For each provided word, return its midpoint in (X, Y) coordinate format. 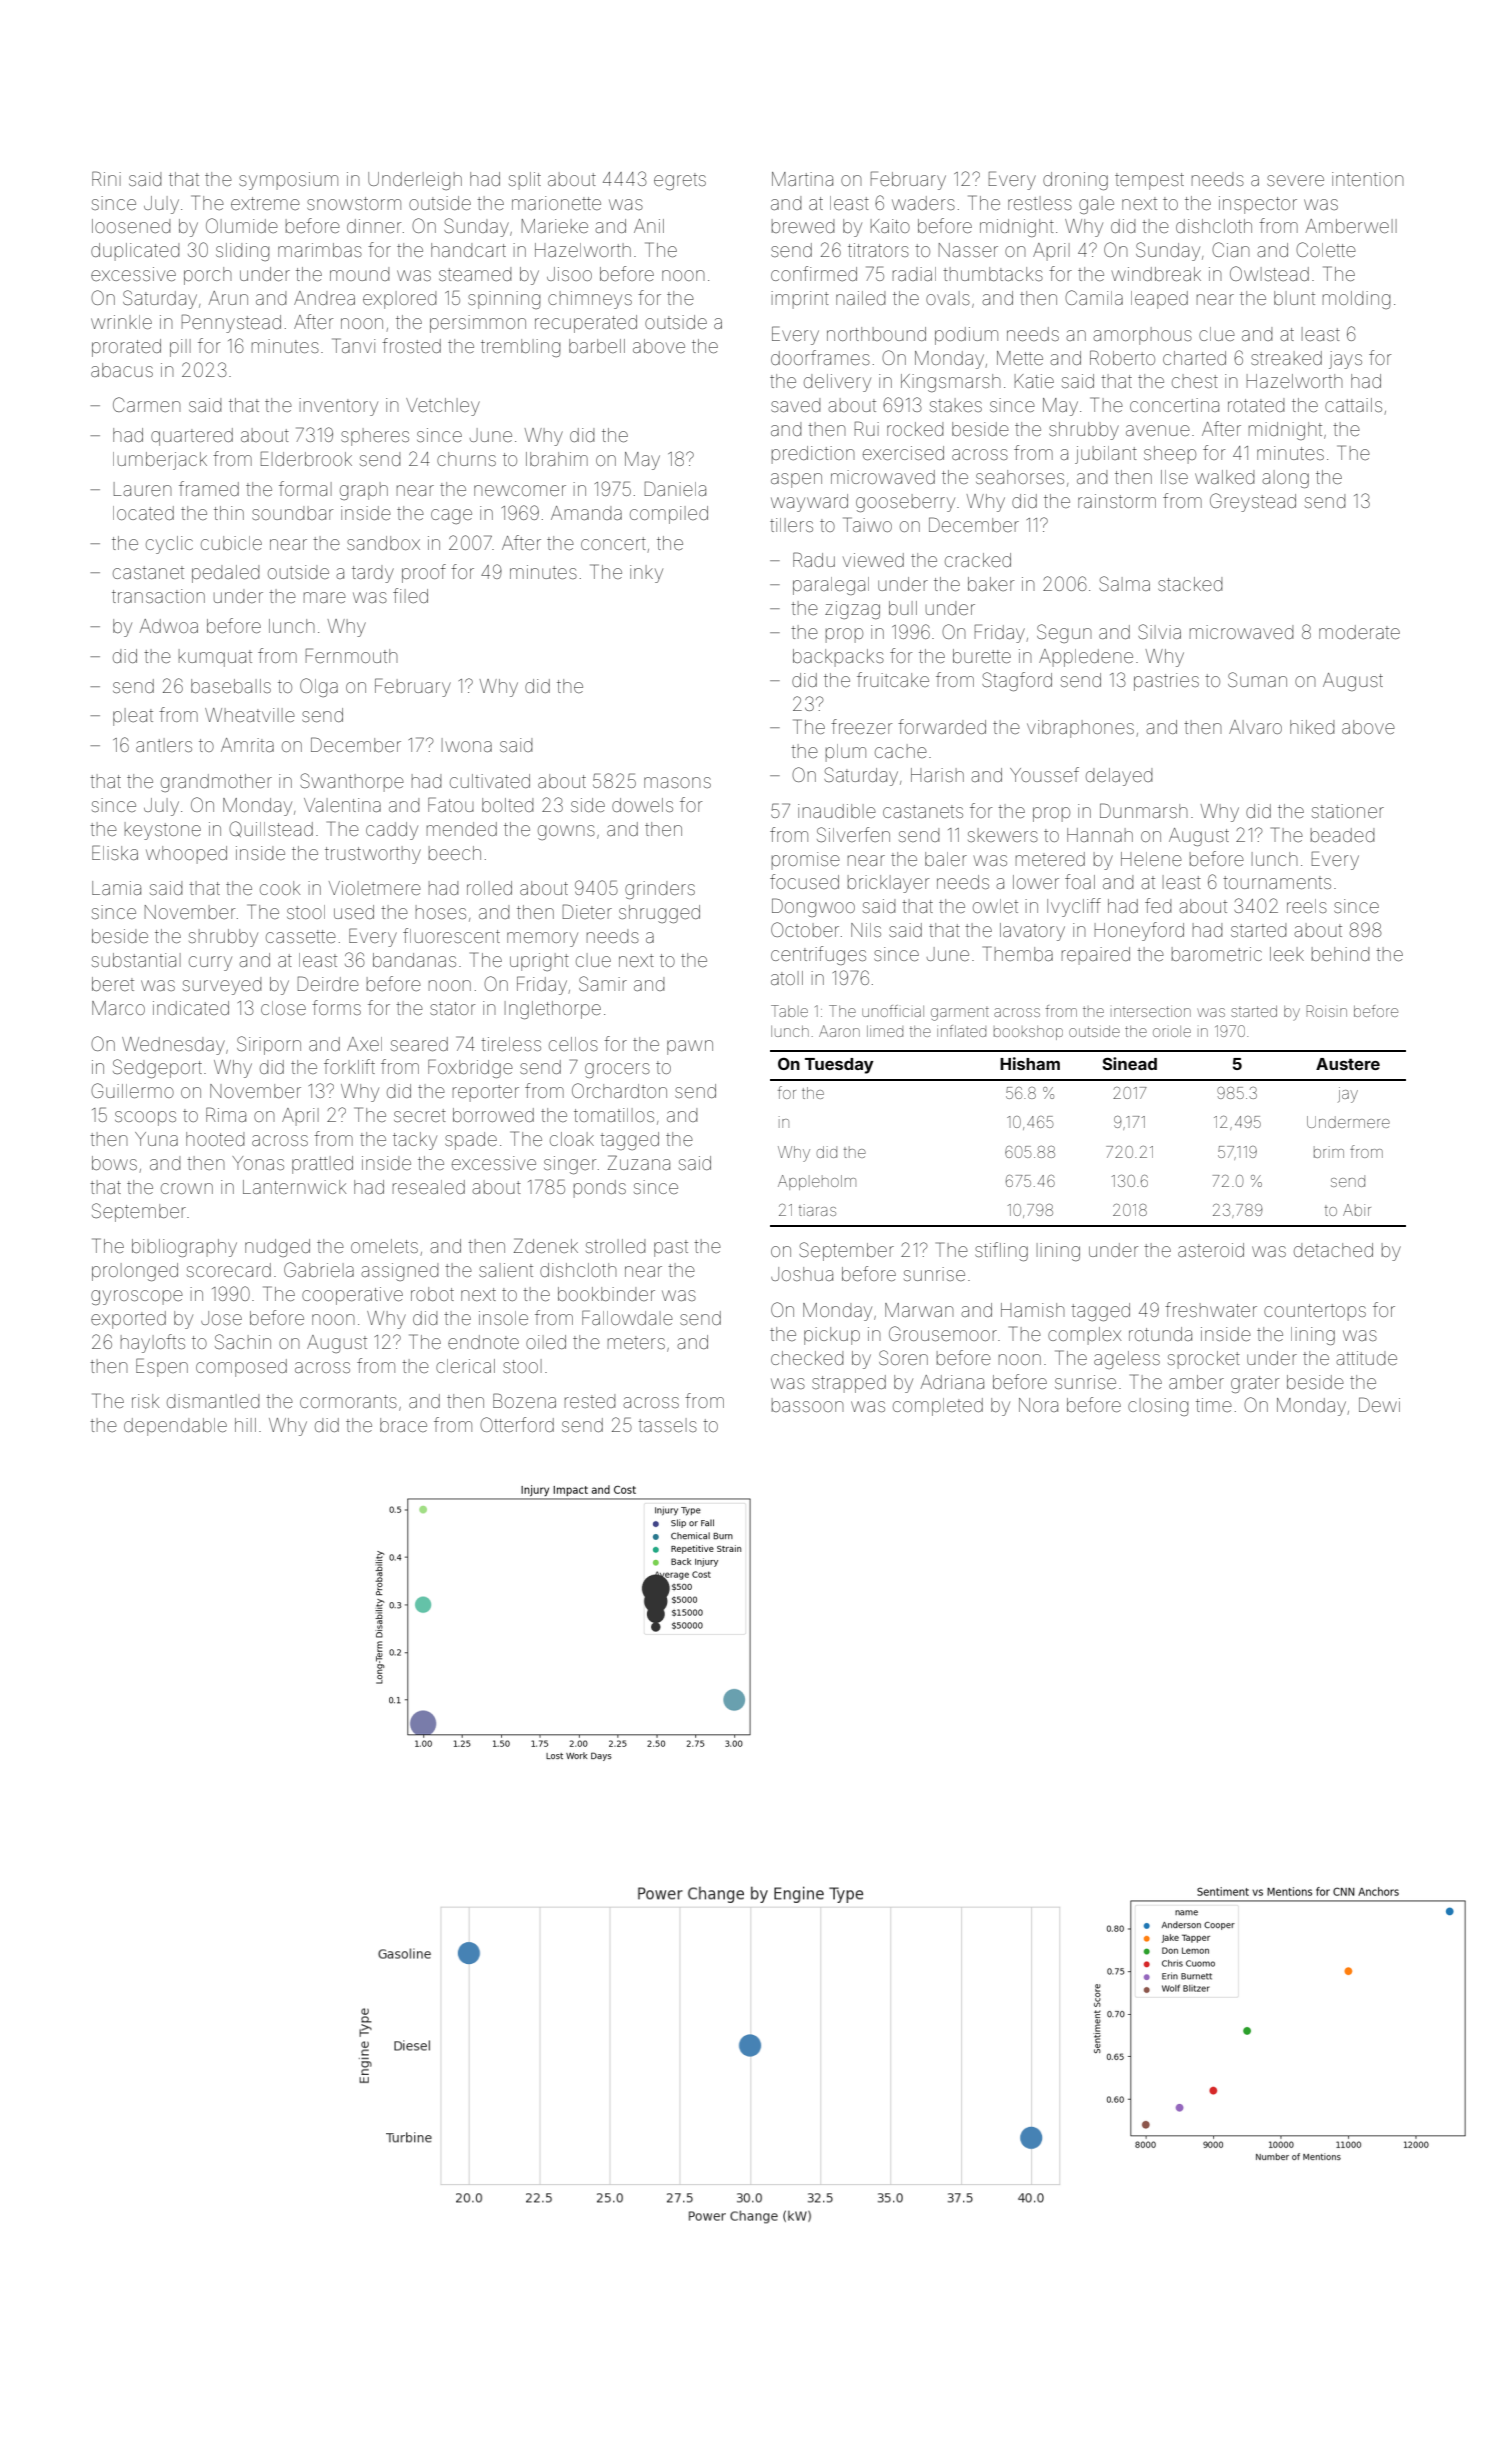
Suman (1257, 679)
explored (399, 300)
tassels (667, 1425)
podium (966, 336)
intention (1367, 179)
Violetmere (375, 888)
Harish (937, 775)
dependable (175, 1427)
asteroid (1211, 1250)
